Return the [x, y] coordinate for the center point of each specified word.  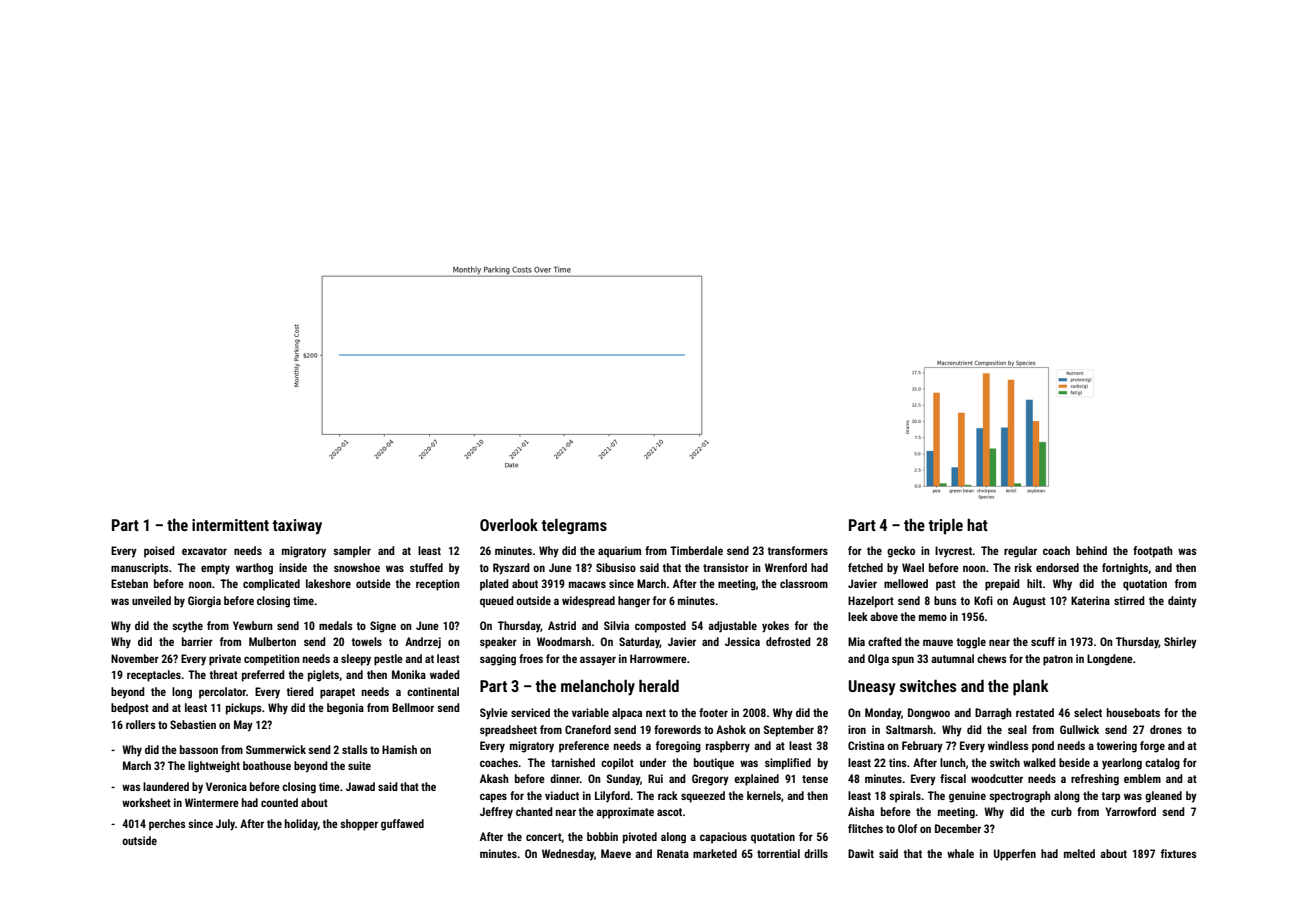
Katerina [1090, 600]
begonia [345, 709]
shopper [359, 825]
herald [659, 686]
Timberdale [696, 550]
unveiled [151, 600]
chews [992, 658]
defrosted [788, 641]
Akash [494, 778]
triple [946, 527]
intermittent [230, 525]
